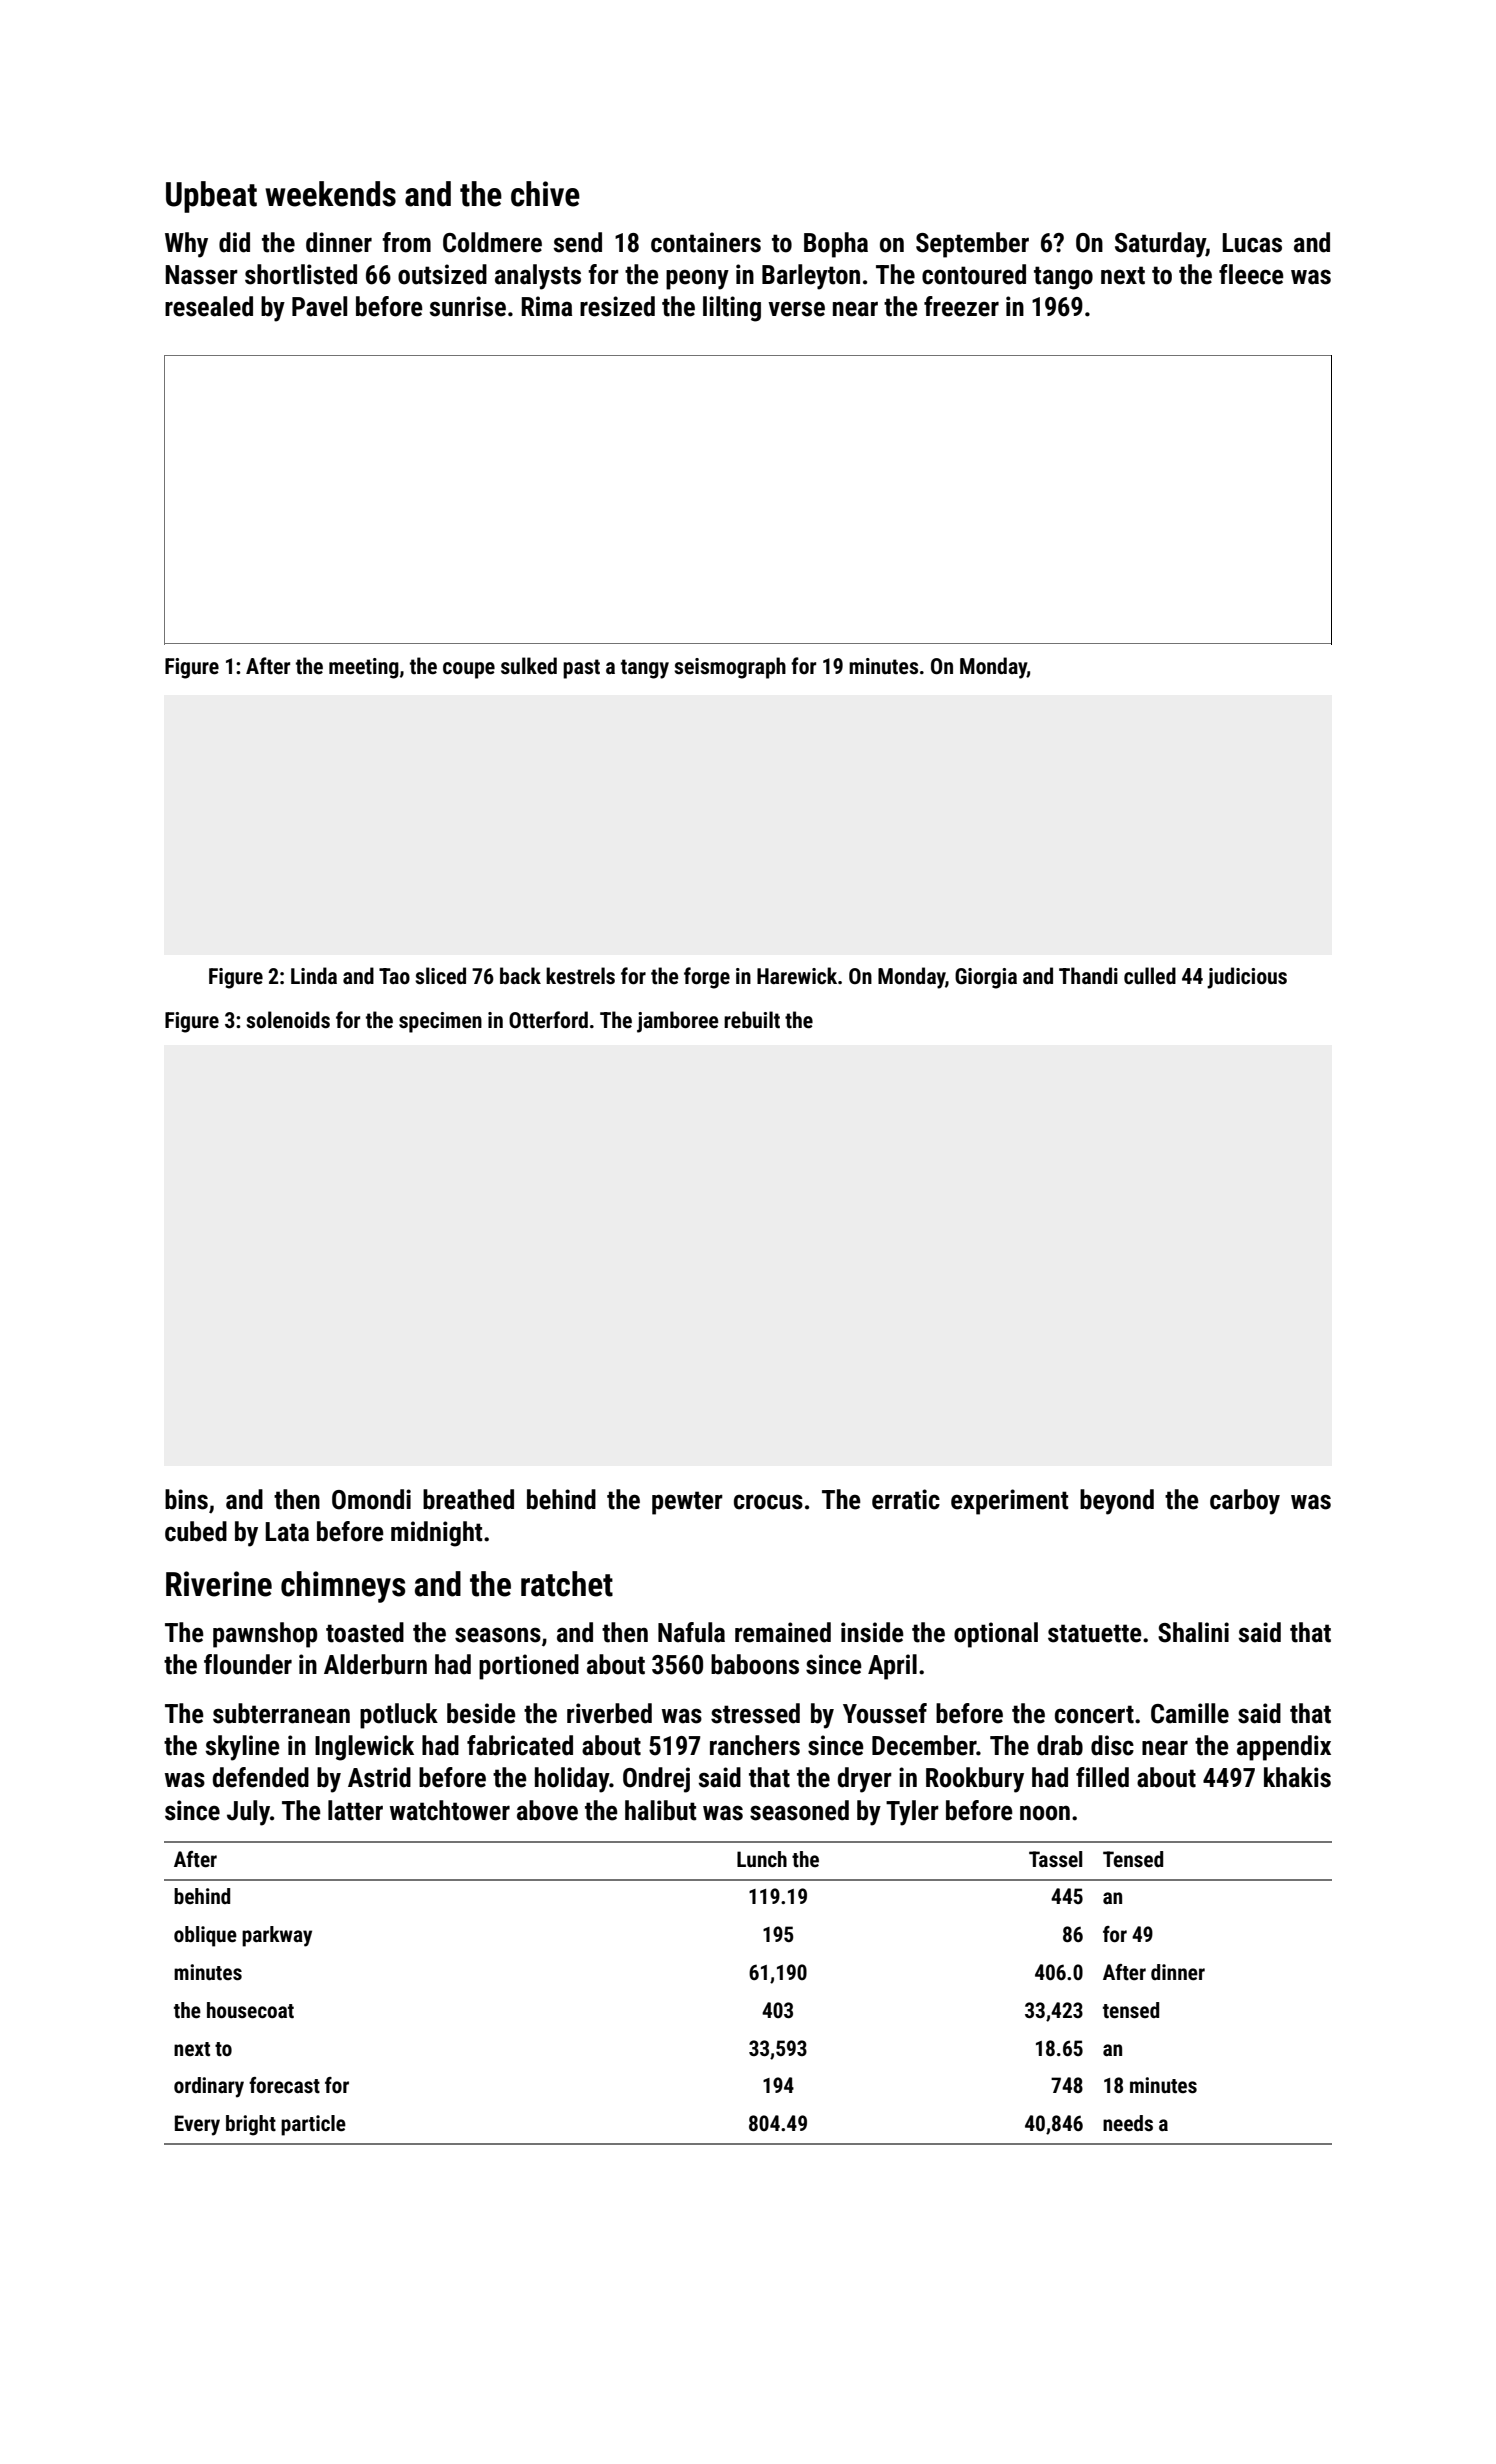 This screenshot has height=2464, width=1496. What do you see at coordinates (580, 976) in the screenshot?
I see `kestrels` at bounding box center [580, 976].
